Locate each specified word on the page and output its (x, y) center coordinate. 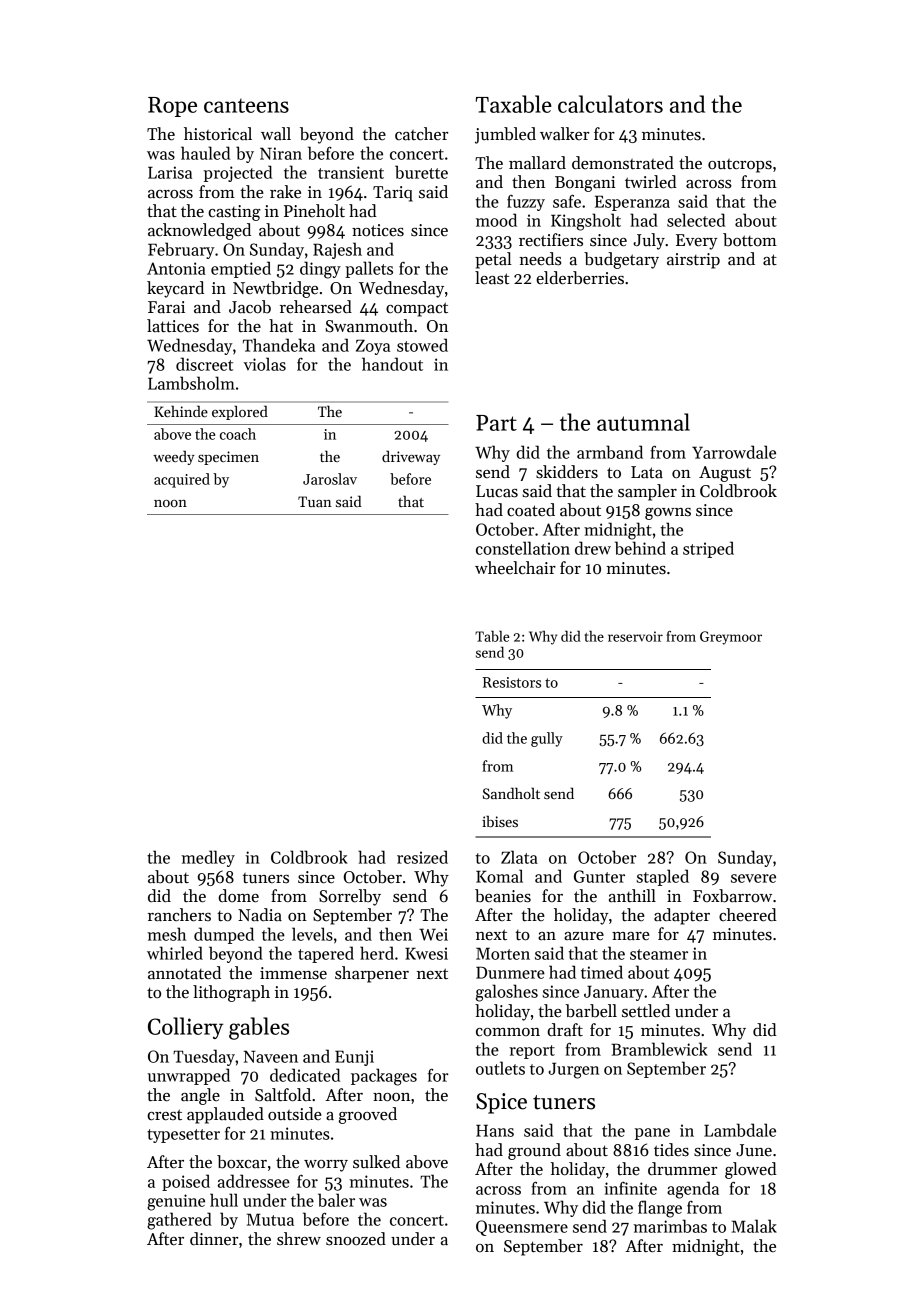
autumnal (643, 422)
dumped (224, 935)
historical (218, 134)
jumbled (505, 135)
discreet (204, 364)
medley (208, 858)
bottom (750, 240)
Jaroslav (330, 479)
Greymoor (731, 638)
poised (186, 1182)
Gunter (599, 876)
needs (540, 259)
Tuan (315, 501)
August (725, 474)
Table (492, 636)
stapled (662, 877)
